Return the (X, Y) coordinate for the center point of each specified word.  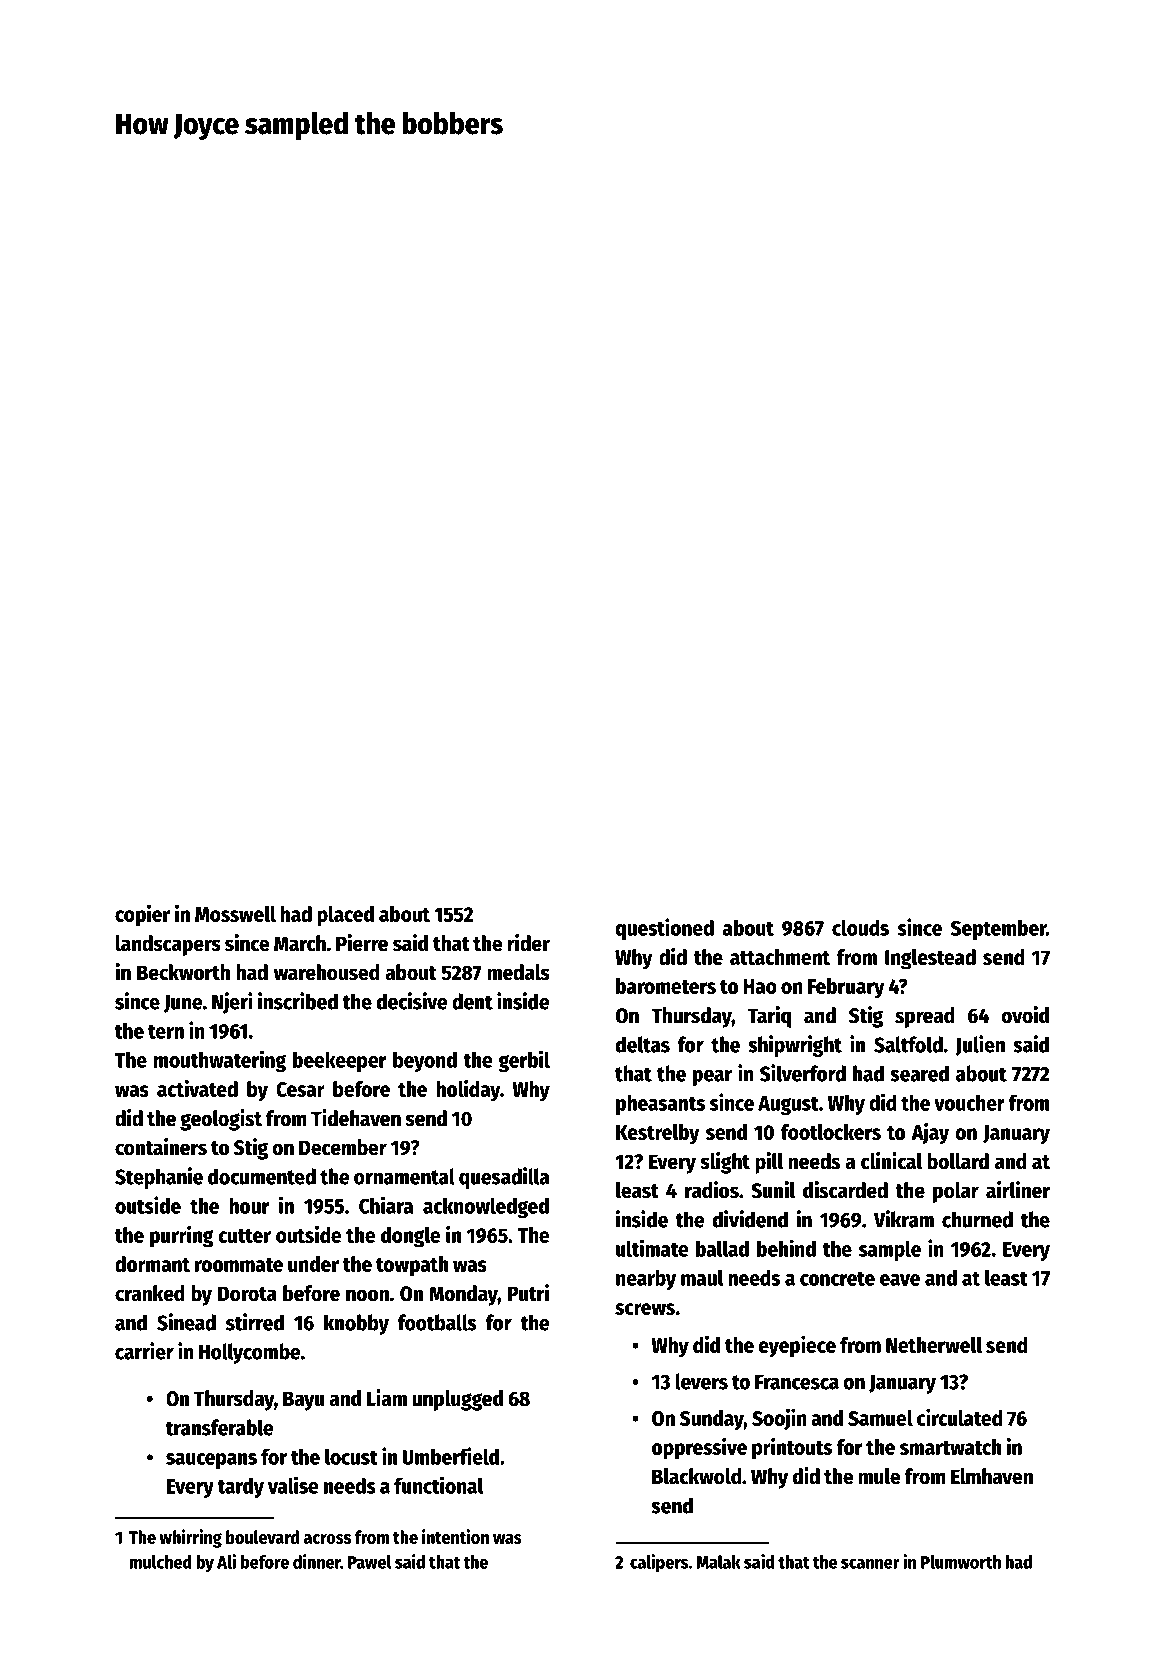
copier (142, 916)
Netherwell (934, 1345)
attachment (780, 957)
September (998, 929)
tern (166, 1031)
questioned (665, 929)
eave (900, 1280)
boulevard (262, 1537)
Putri (528, 1293)
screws (645, 1309)
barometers (666, 986)
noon (367, 1295)
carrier (144, 1351)
